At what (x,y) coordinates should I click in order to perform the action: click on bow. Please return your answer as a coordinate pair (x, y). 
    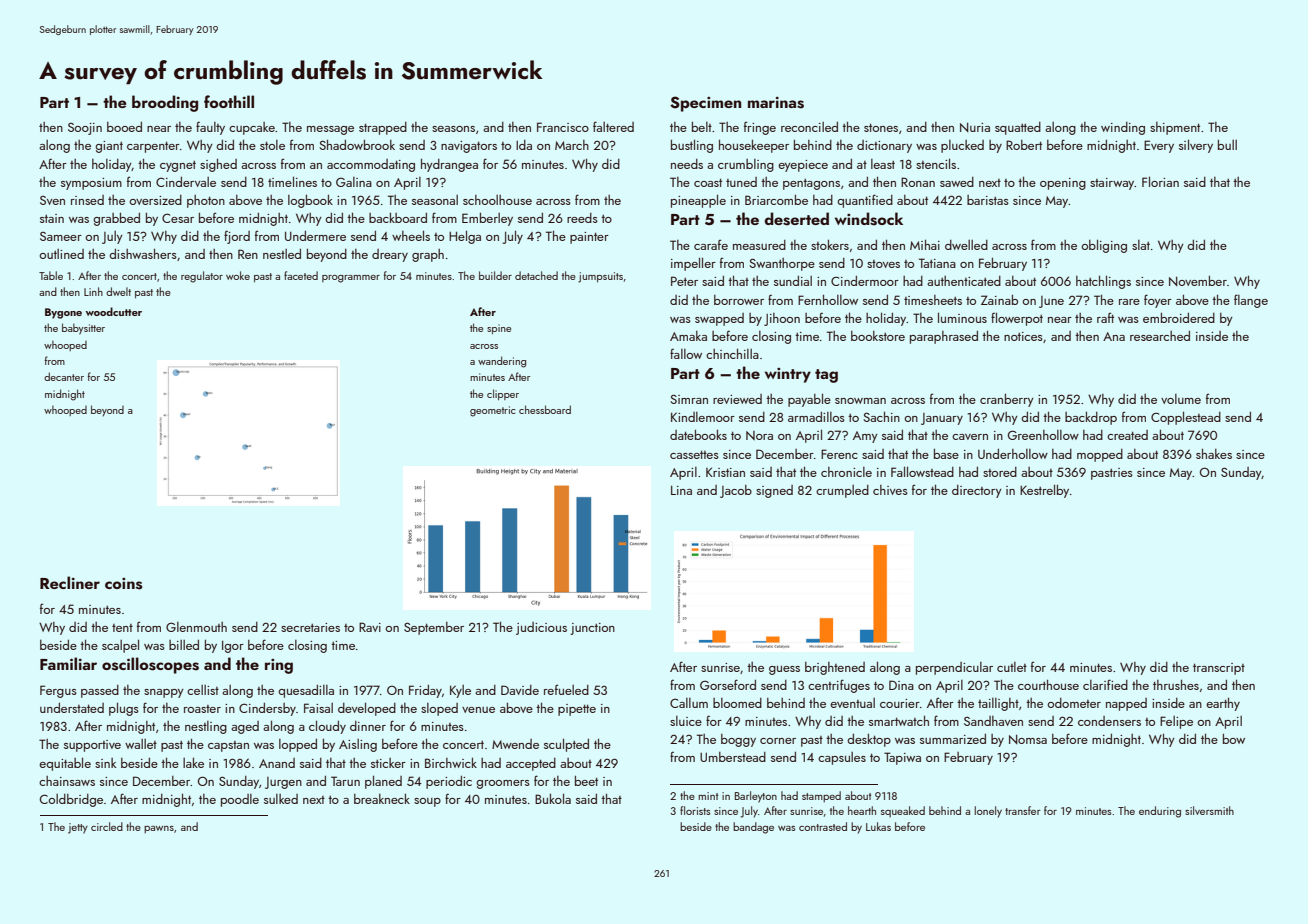
    Looking at the image, I should click on (1234, 739).
